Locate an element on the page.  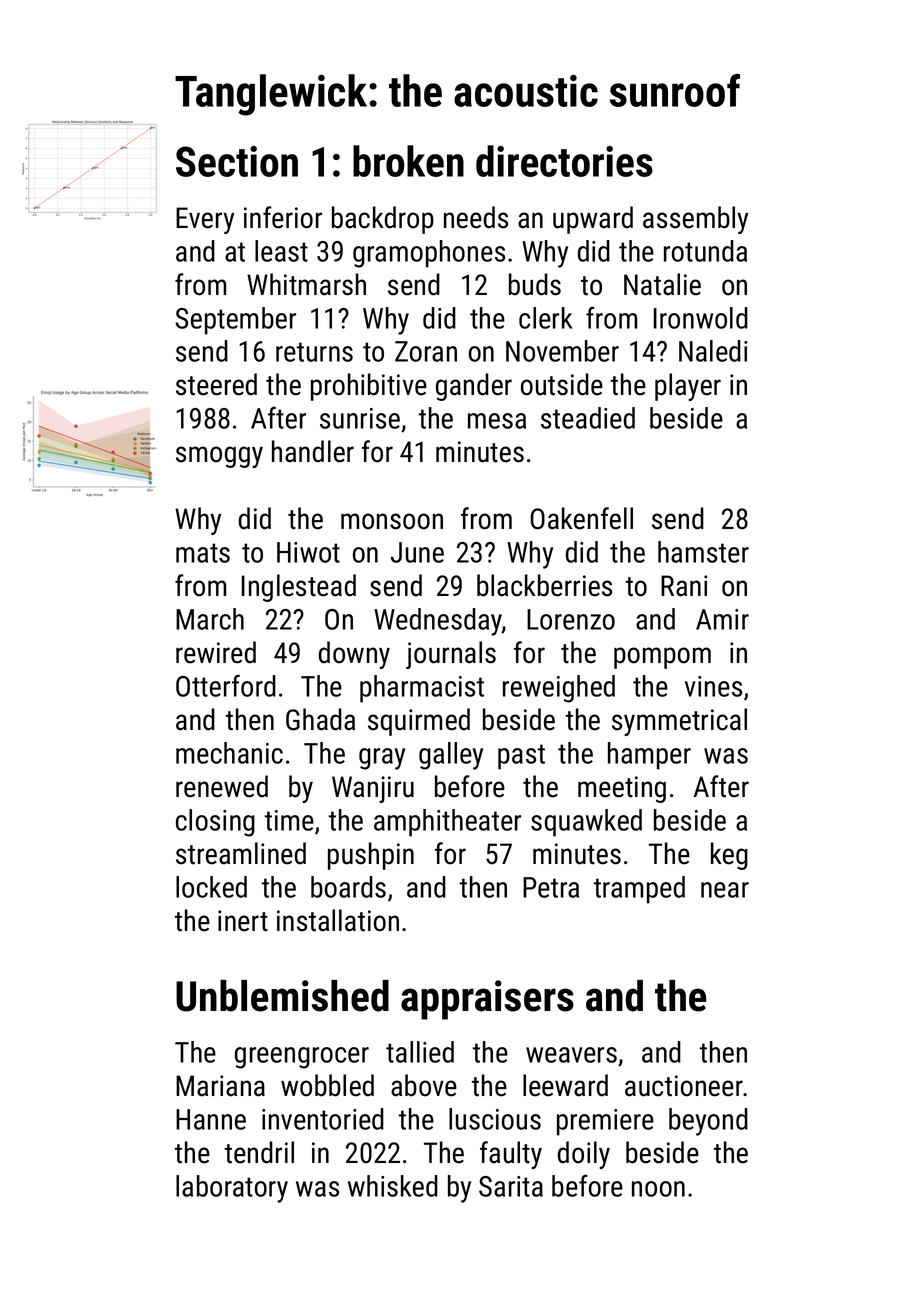
beyond is located at coordinates (708, 1122).
